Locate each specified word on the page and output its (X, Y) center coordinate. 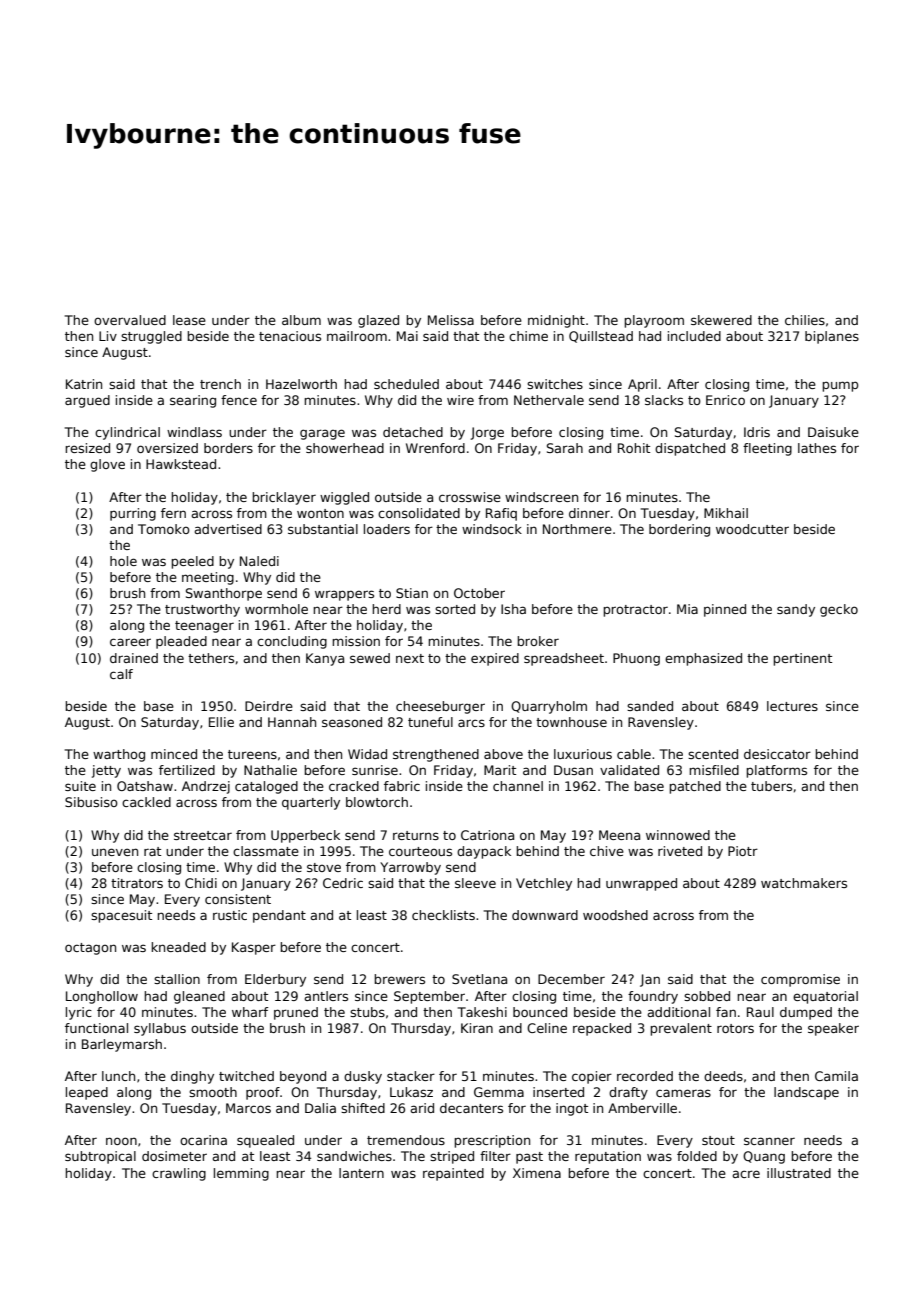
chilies (805, 320)
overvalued (130, 320)
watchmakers (804, 883)
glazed (378, 321)
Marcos (248, 1108)
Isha (513, 609)
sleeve (475, 883)
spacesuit (121, 916)
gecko (839, 610)
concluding (292, 642)
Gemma (499, 1092)
